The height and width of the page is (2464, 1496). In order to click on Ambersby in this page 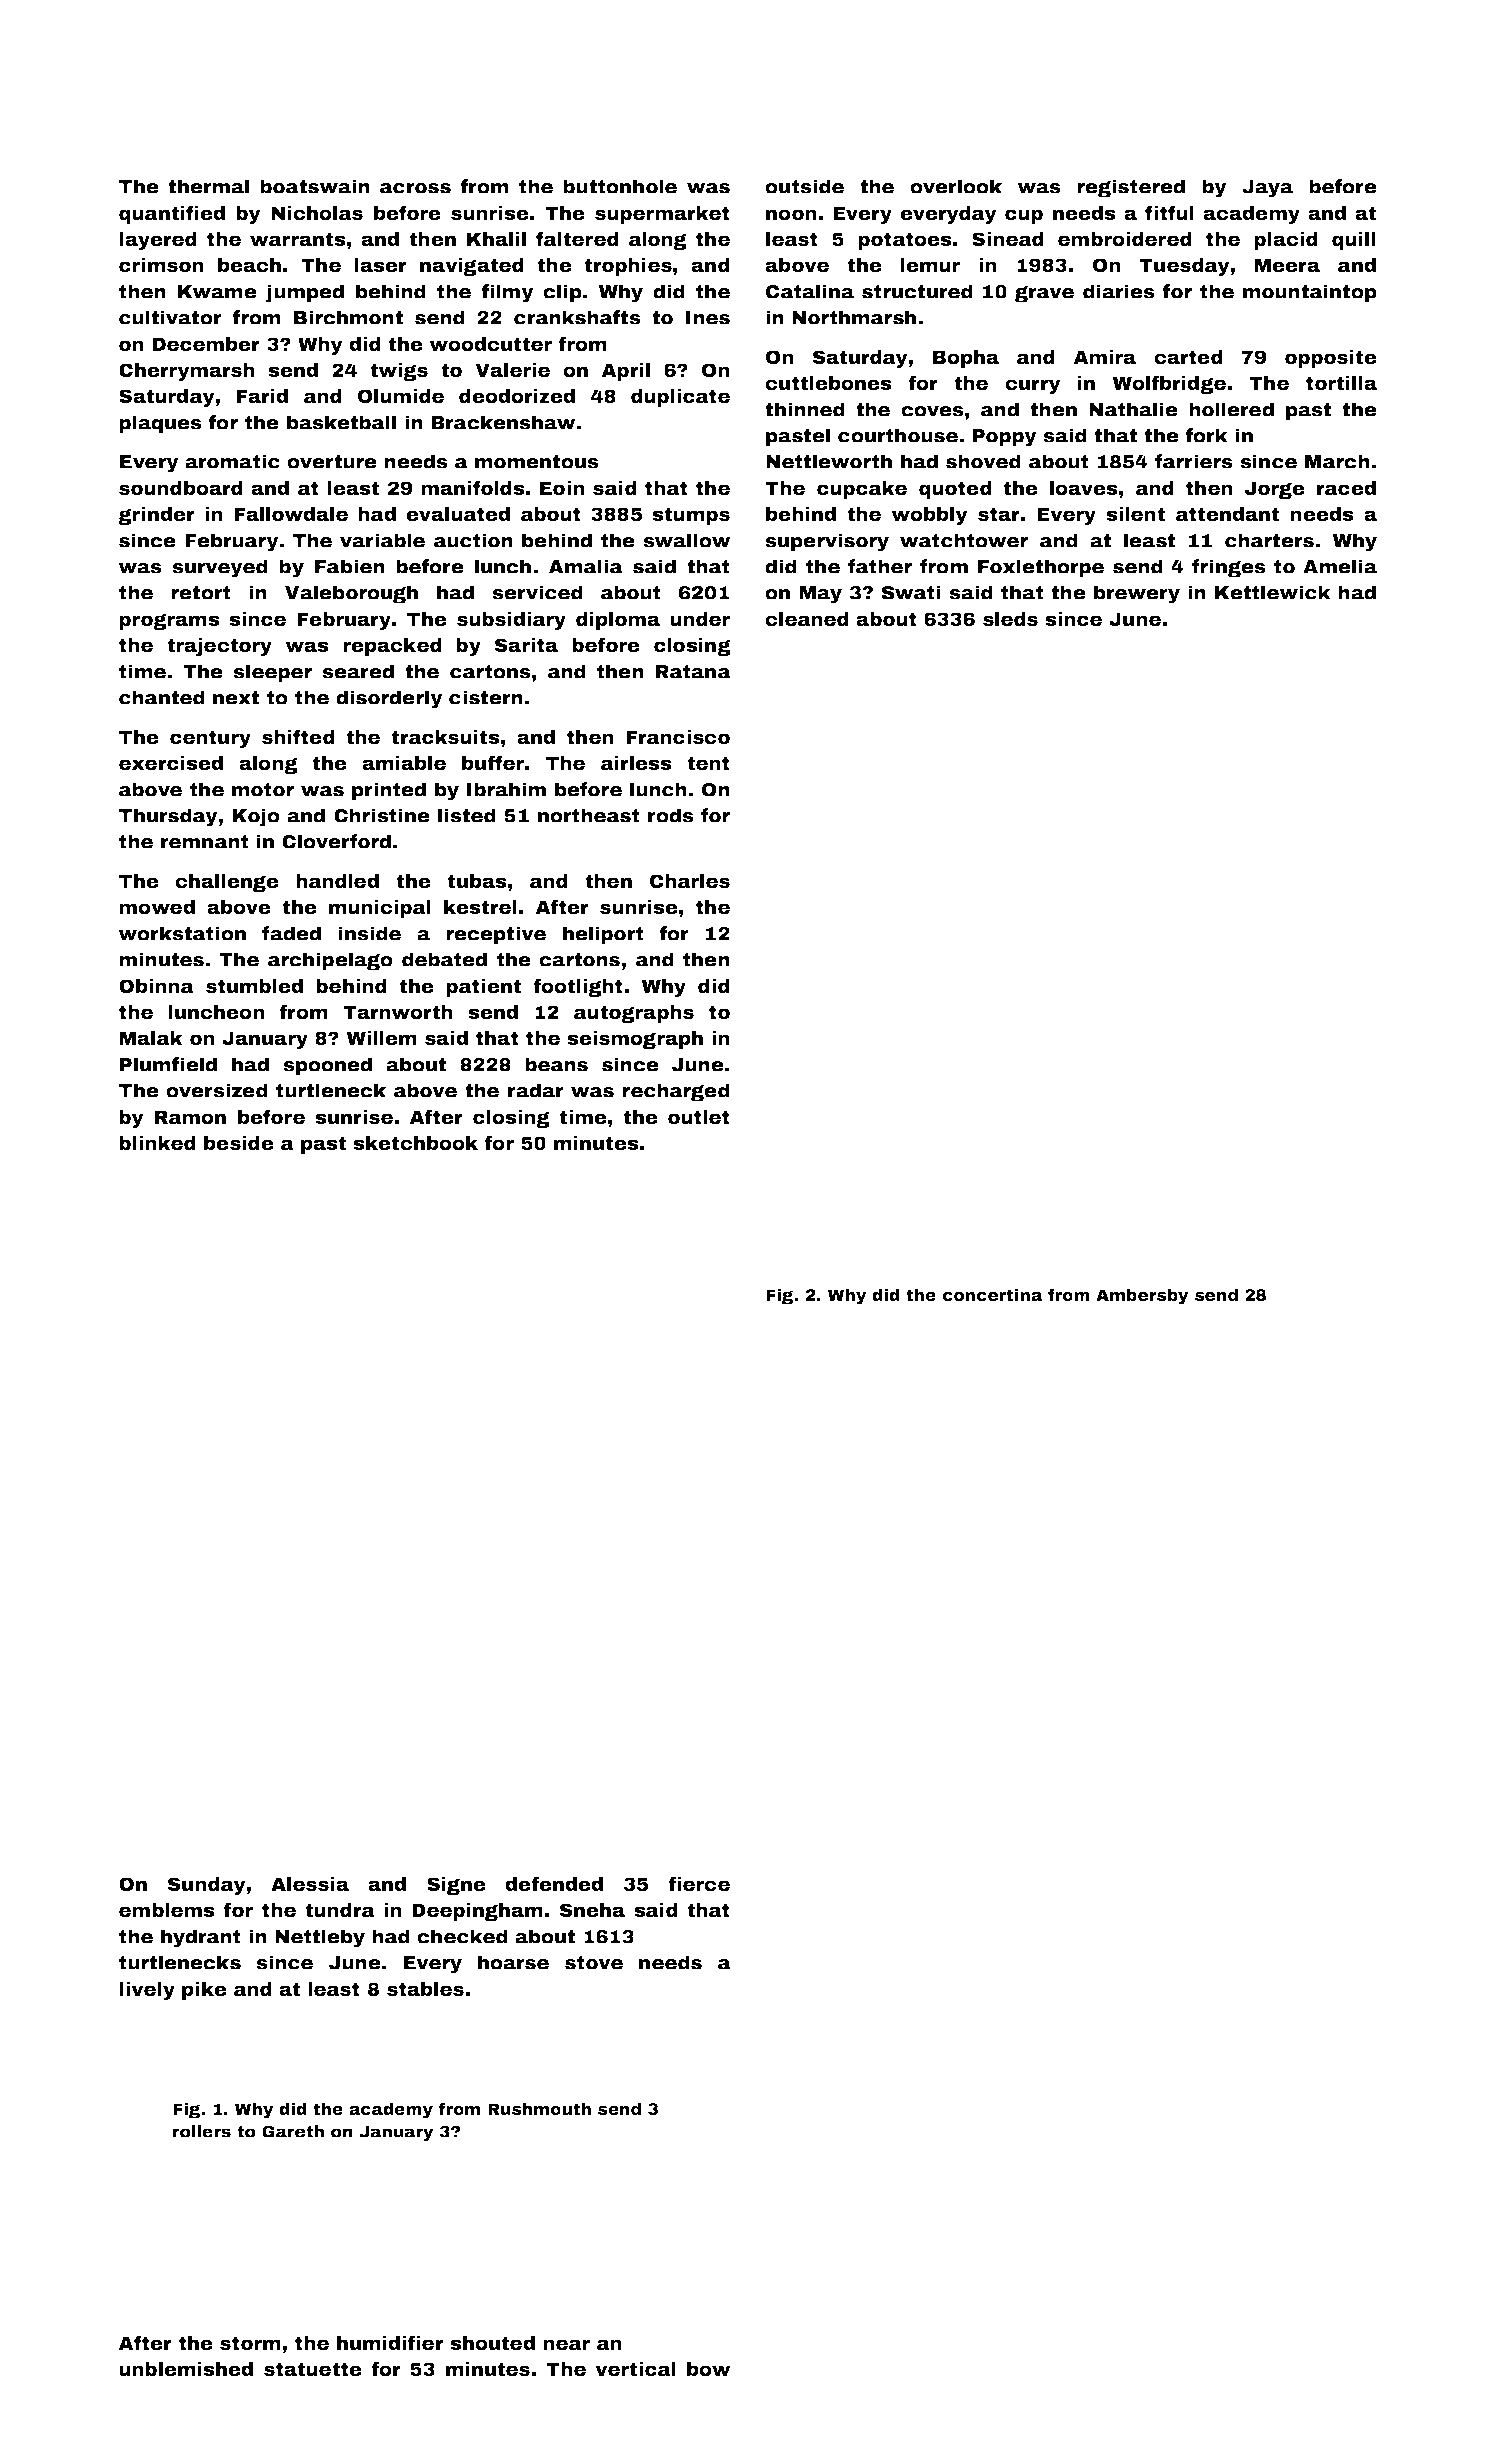, I will do `click(1142, 1296)`.
